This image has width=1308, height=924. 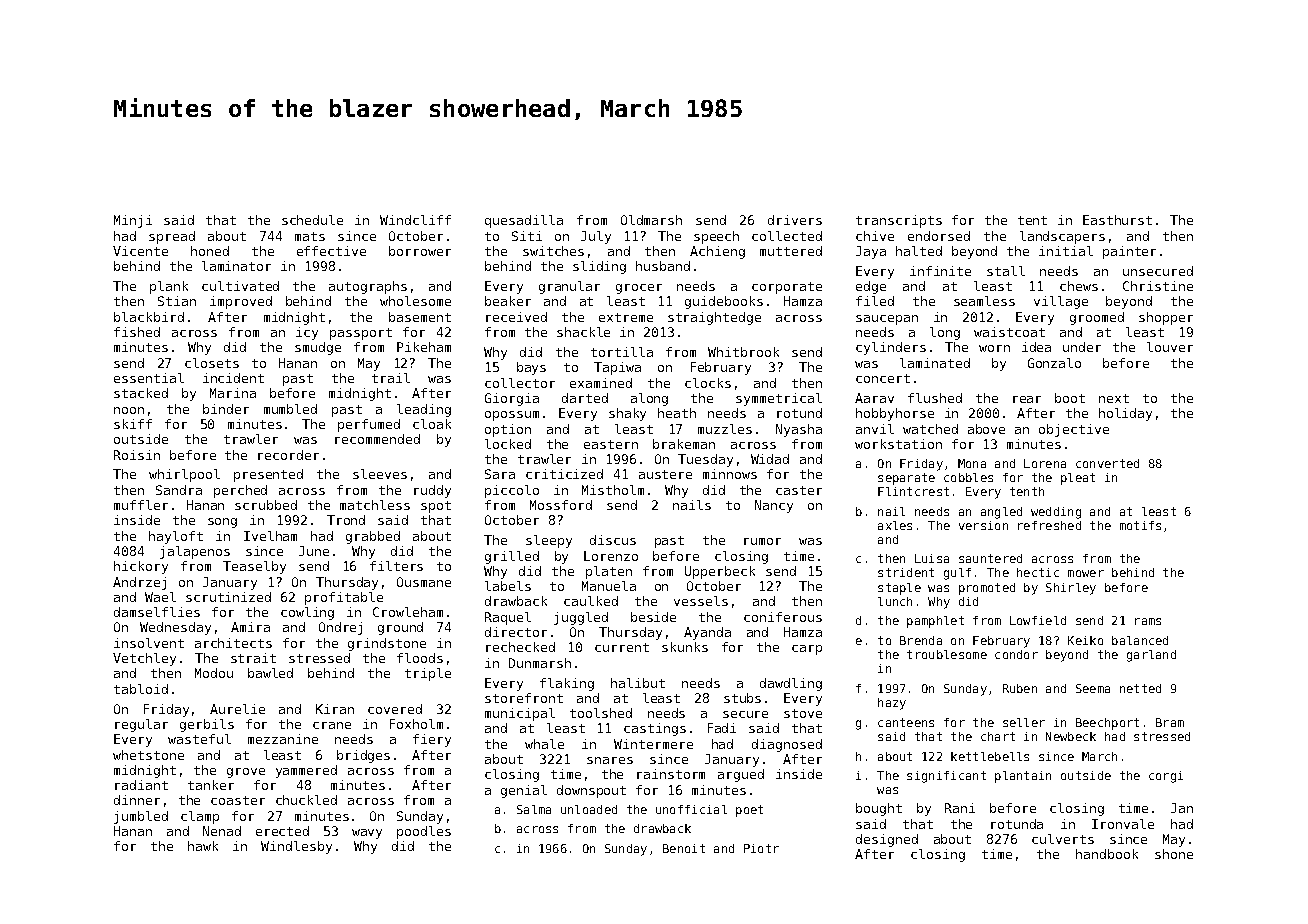 I want to click on rams, so click(x=1148, y=621).
